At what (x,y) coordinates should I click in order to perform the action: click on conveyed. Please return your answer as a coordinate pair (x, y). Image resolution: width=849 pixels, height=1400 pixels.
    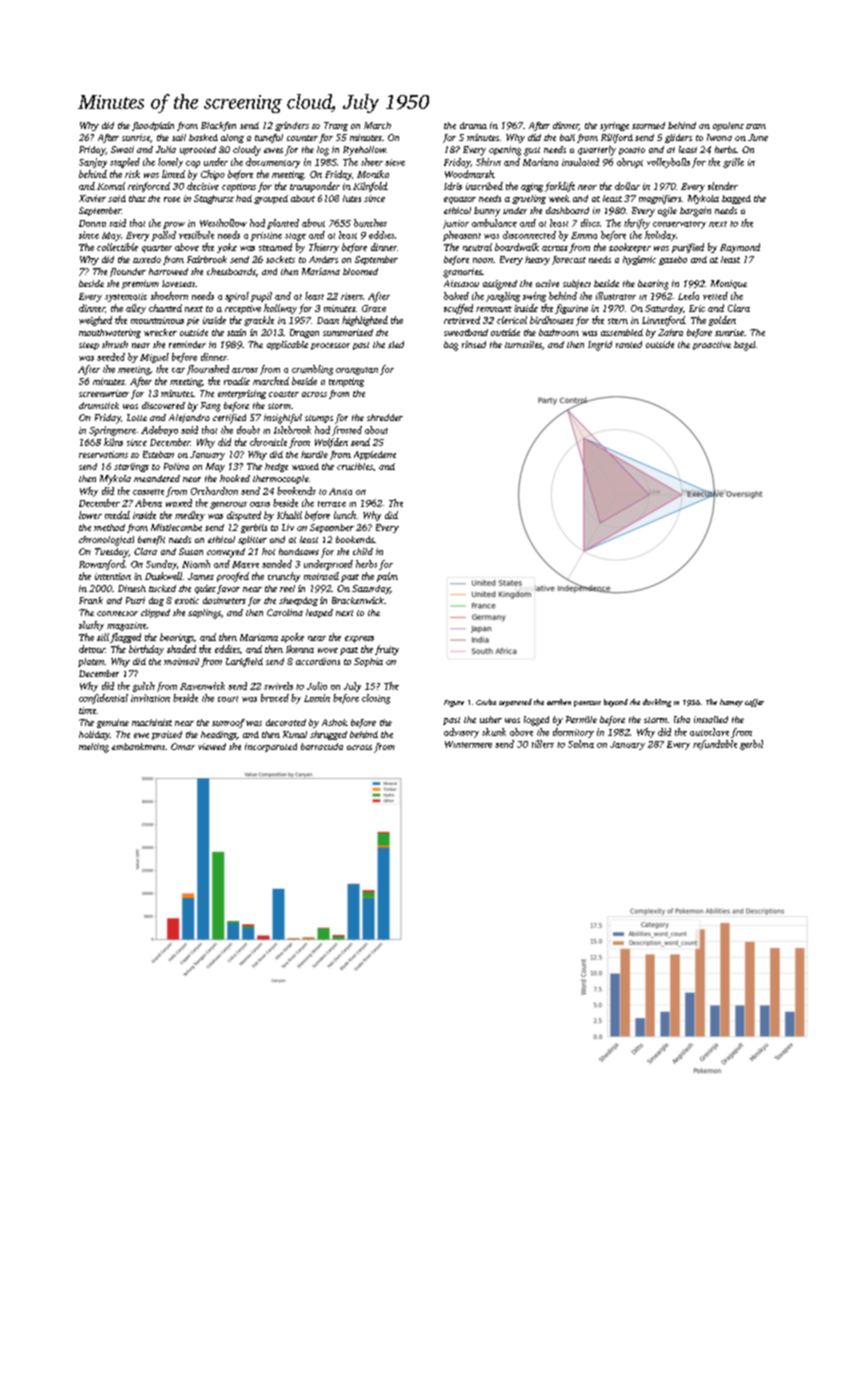
    Looking at the image, I should click on (226, 553).
